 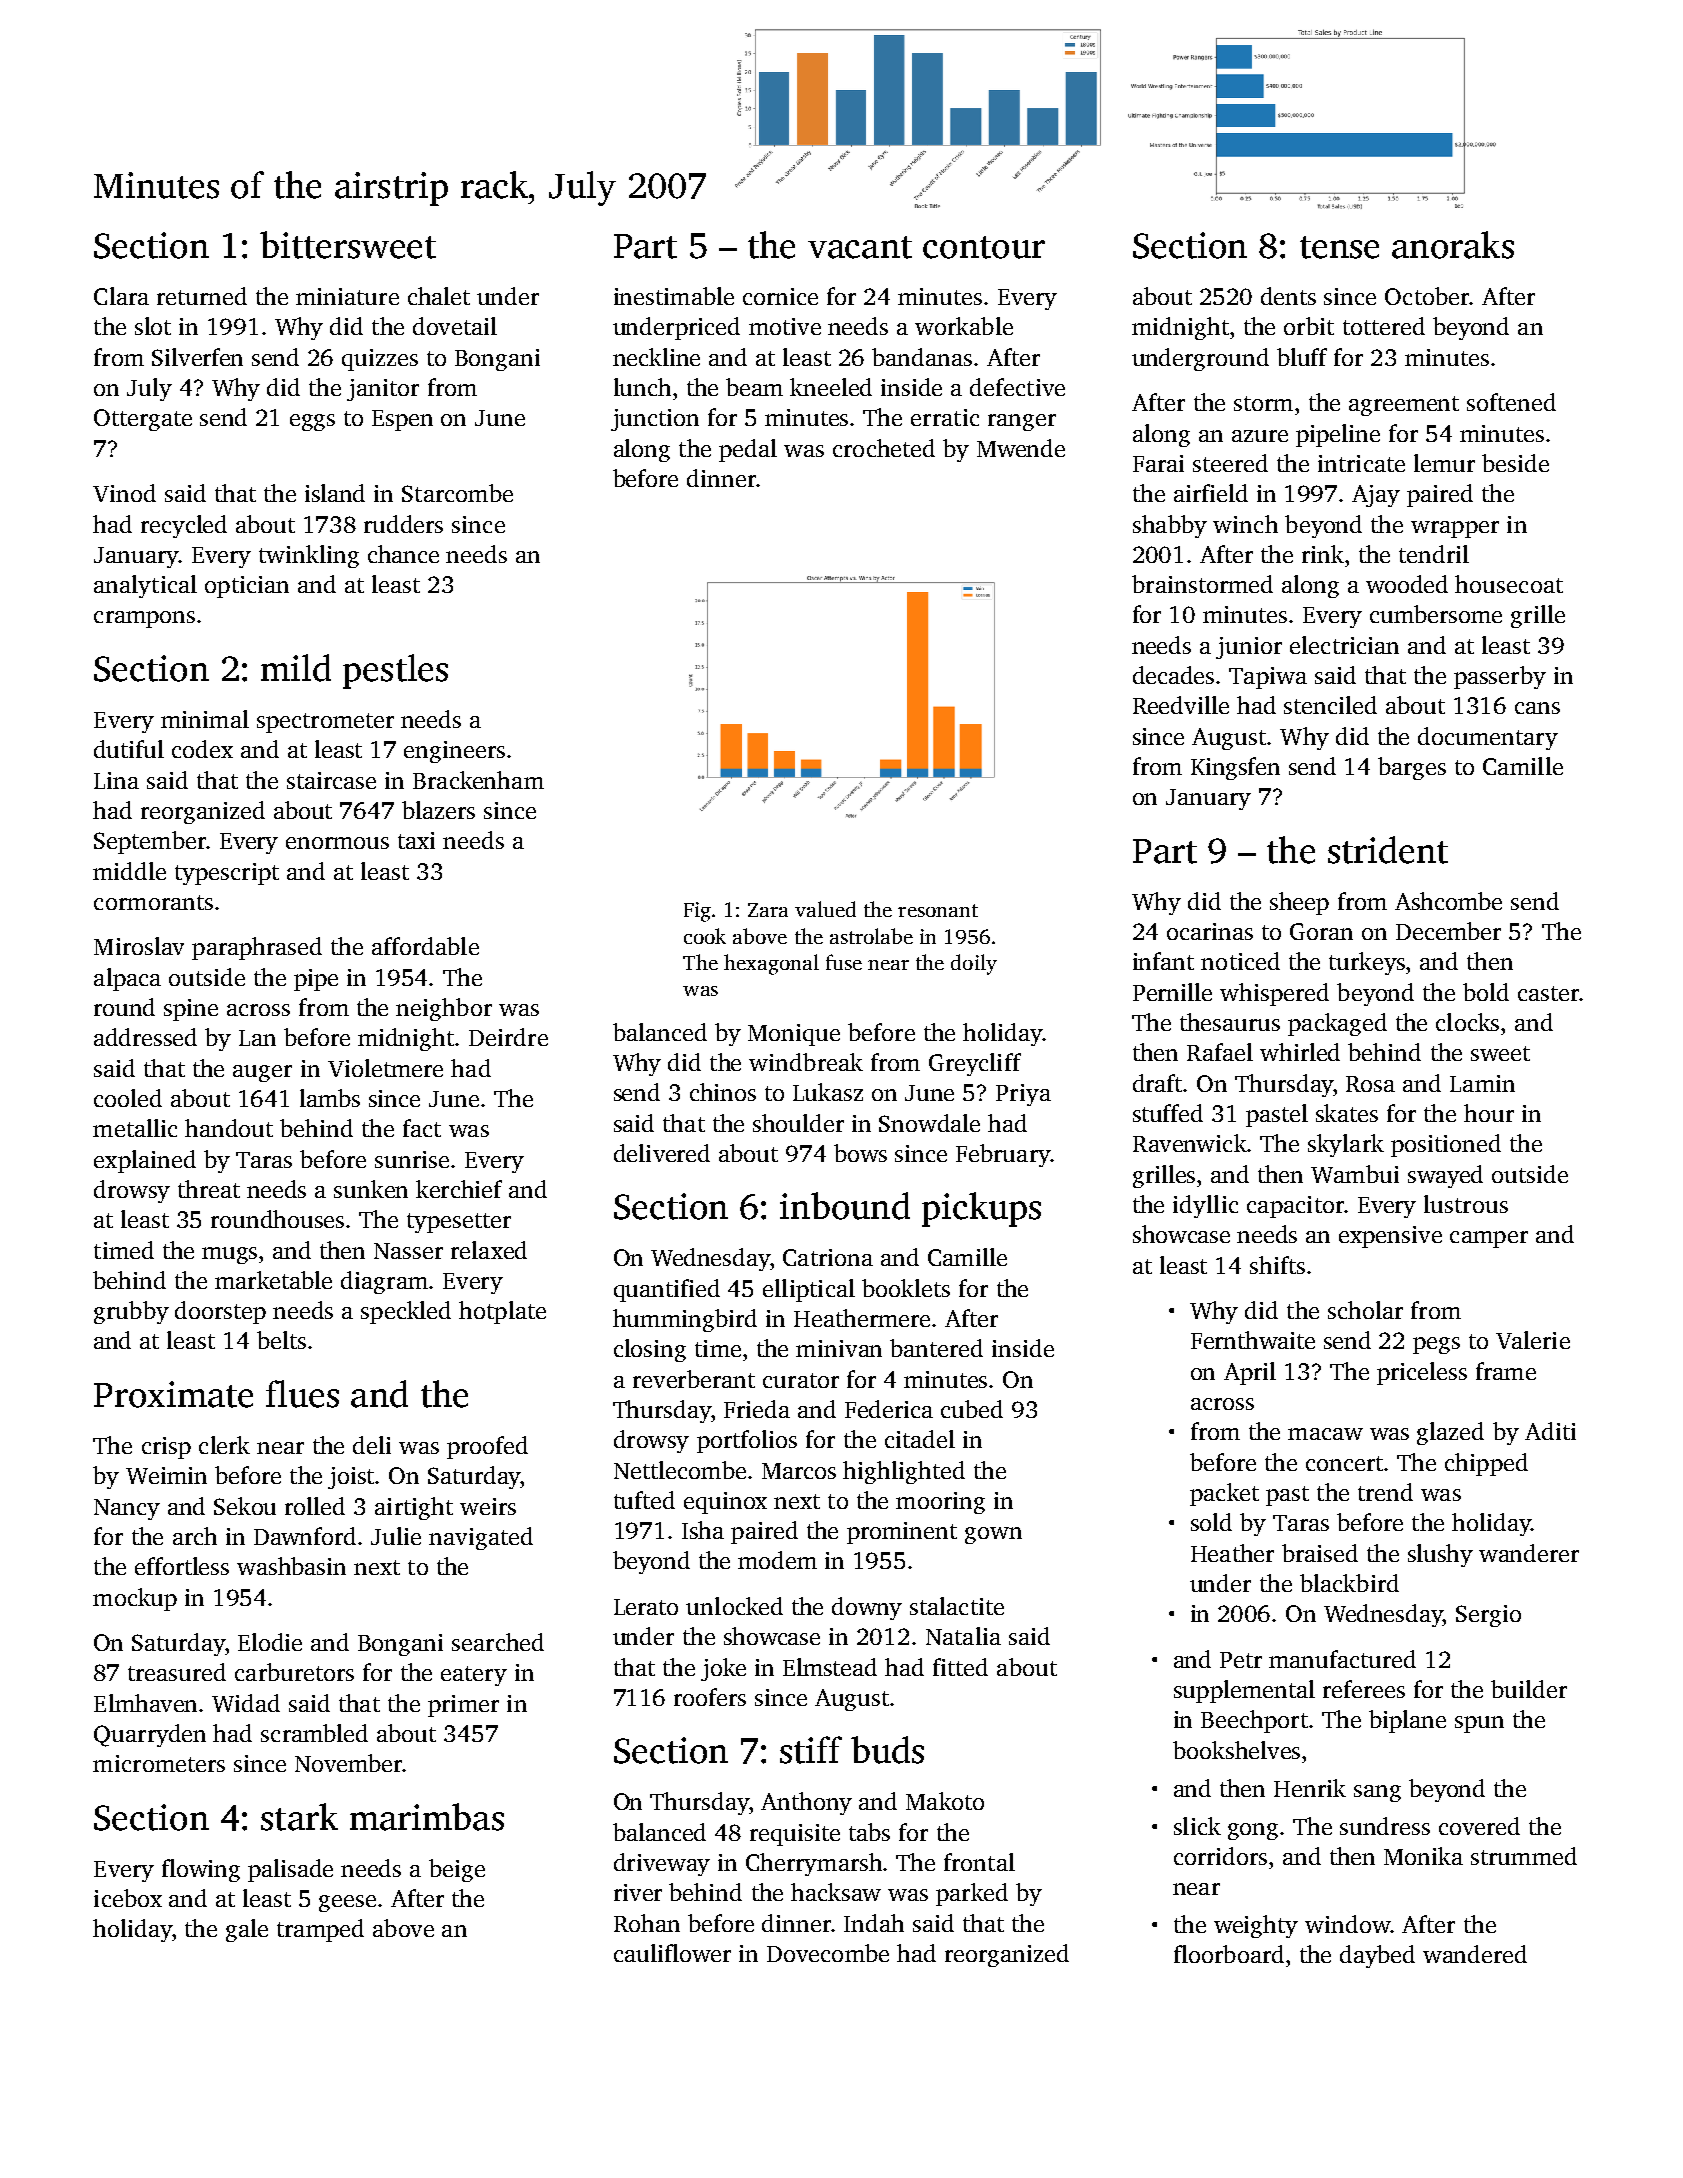 I want to click on speckled, so click(x=406, y=1312).
